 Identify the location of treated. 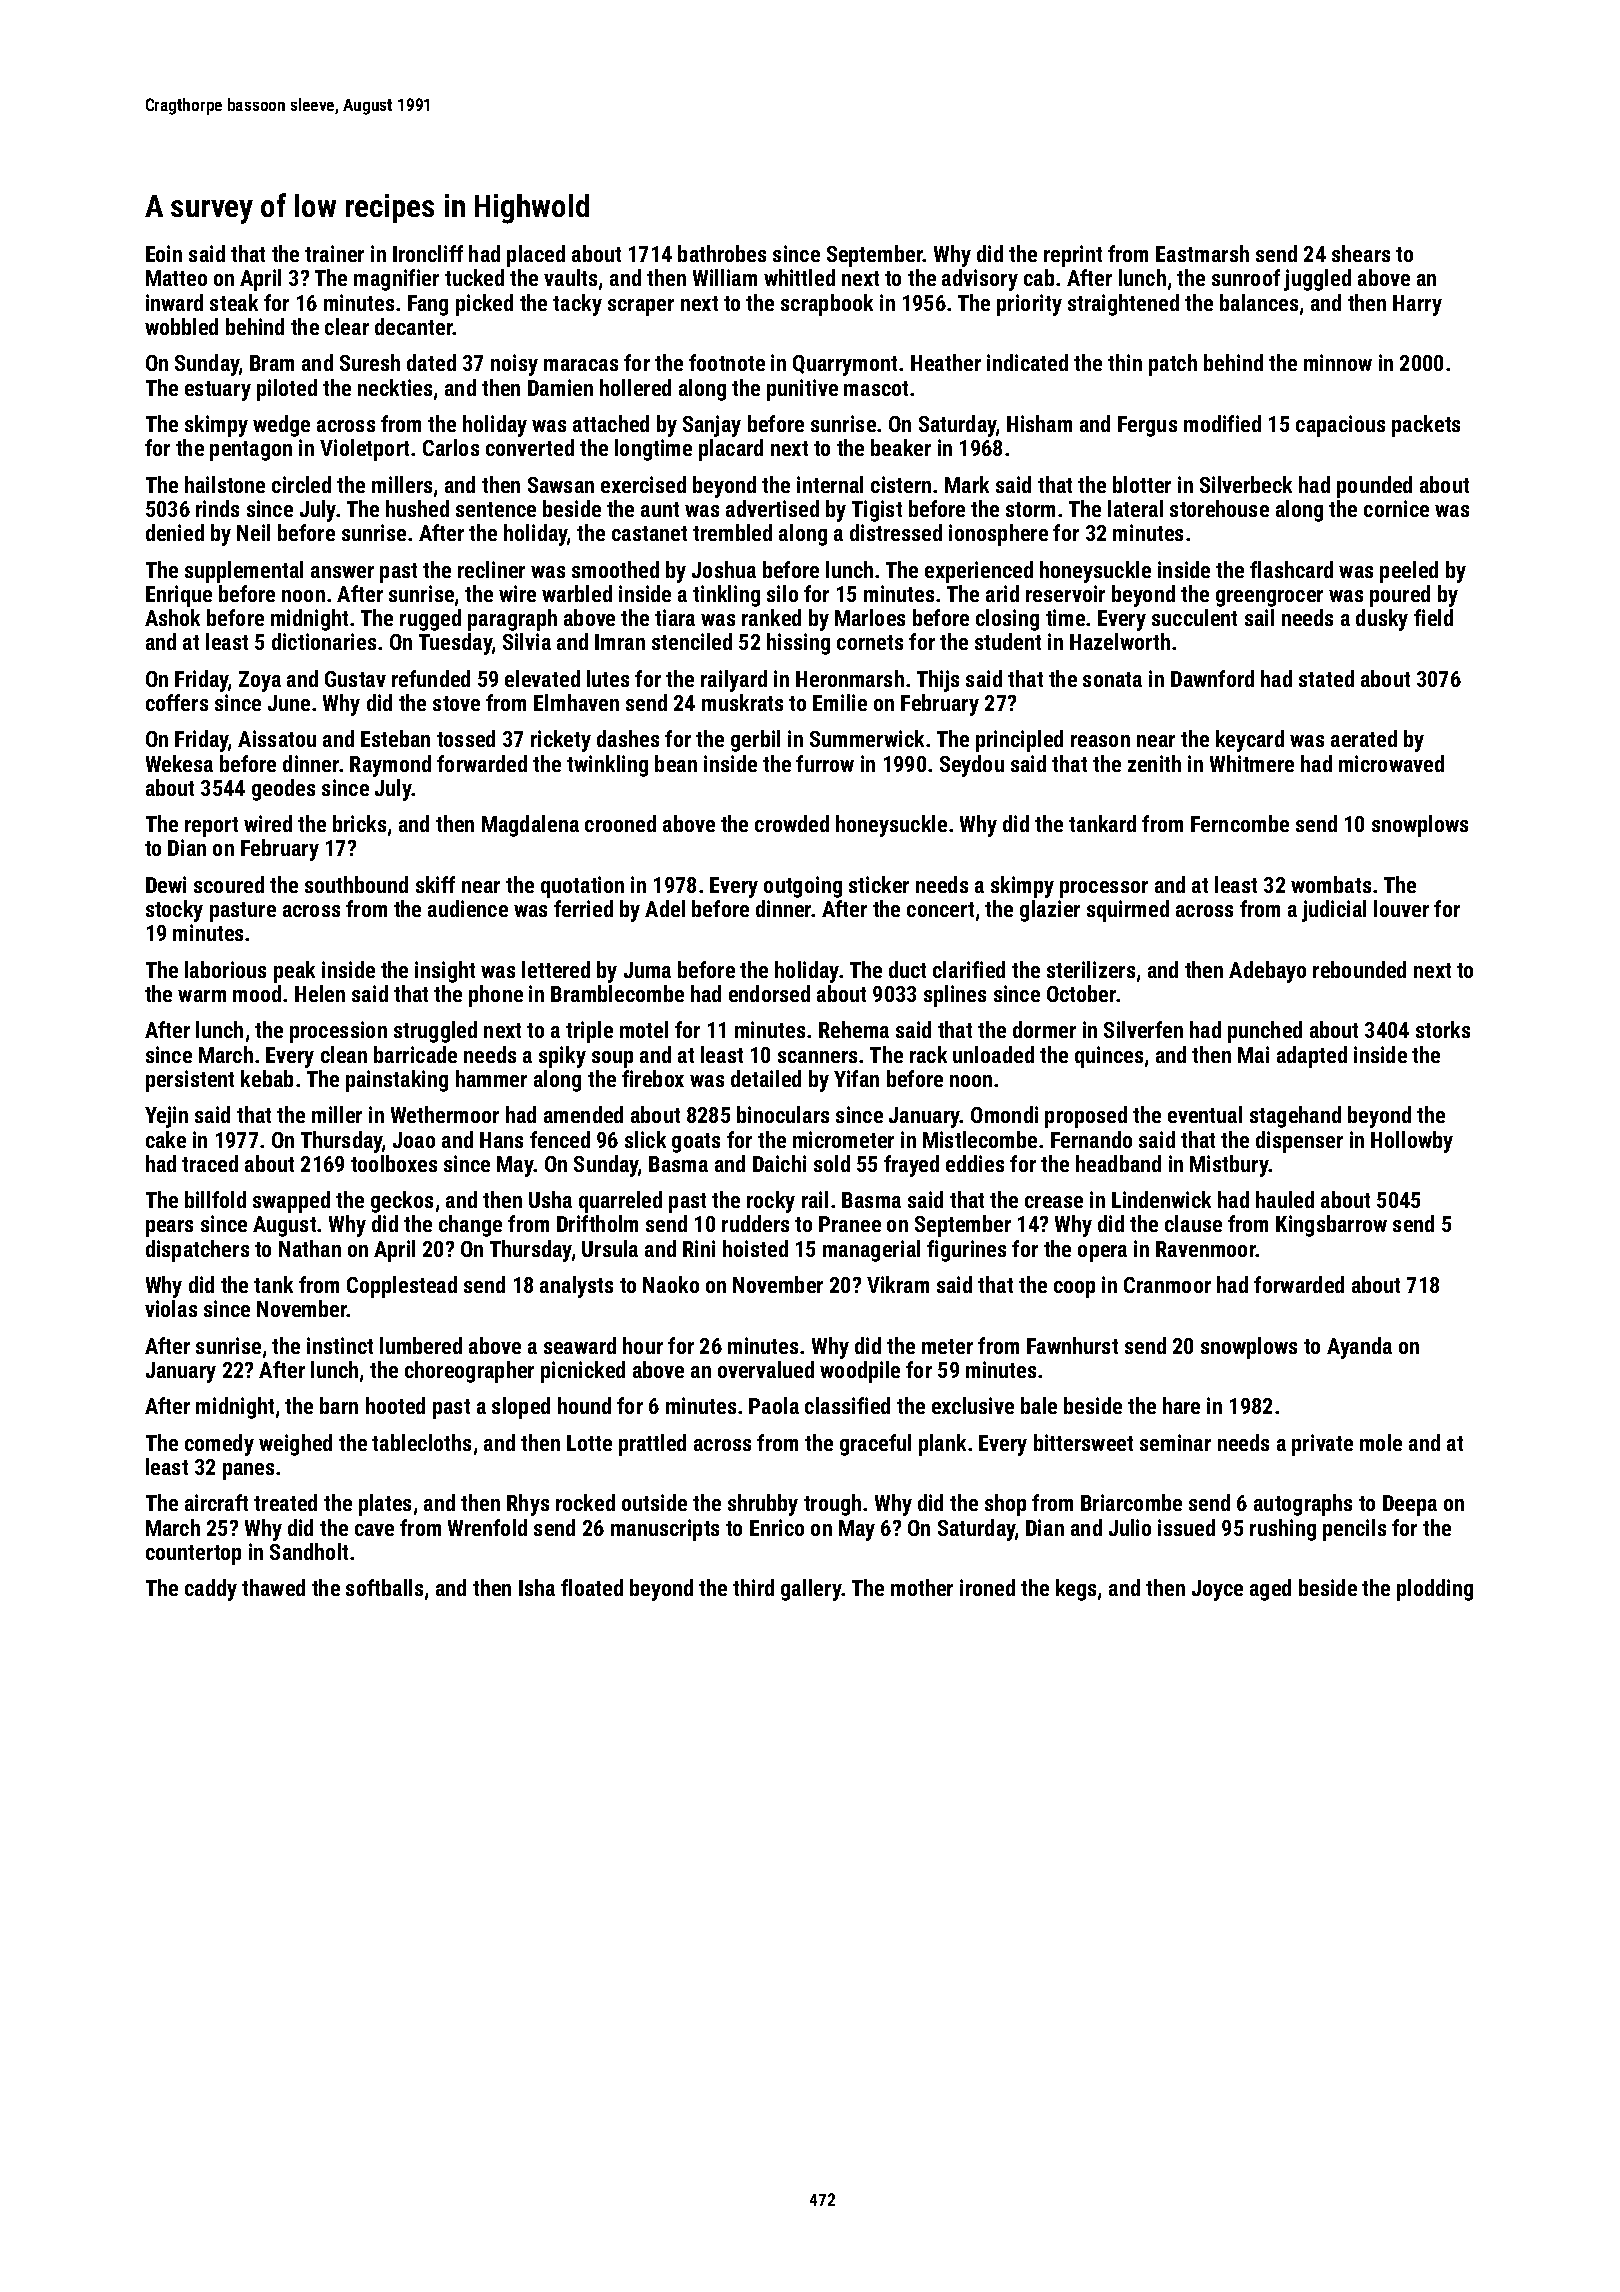
(285, 1502).
